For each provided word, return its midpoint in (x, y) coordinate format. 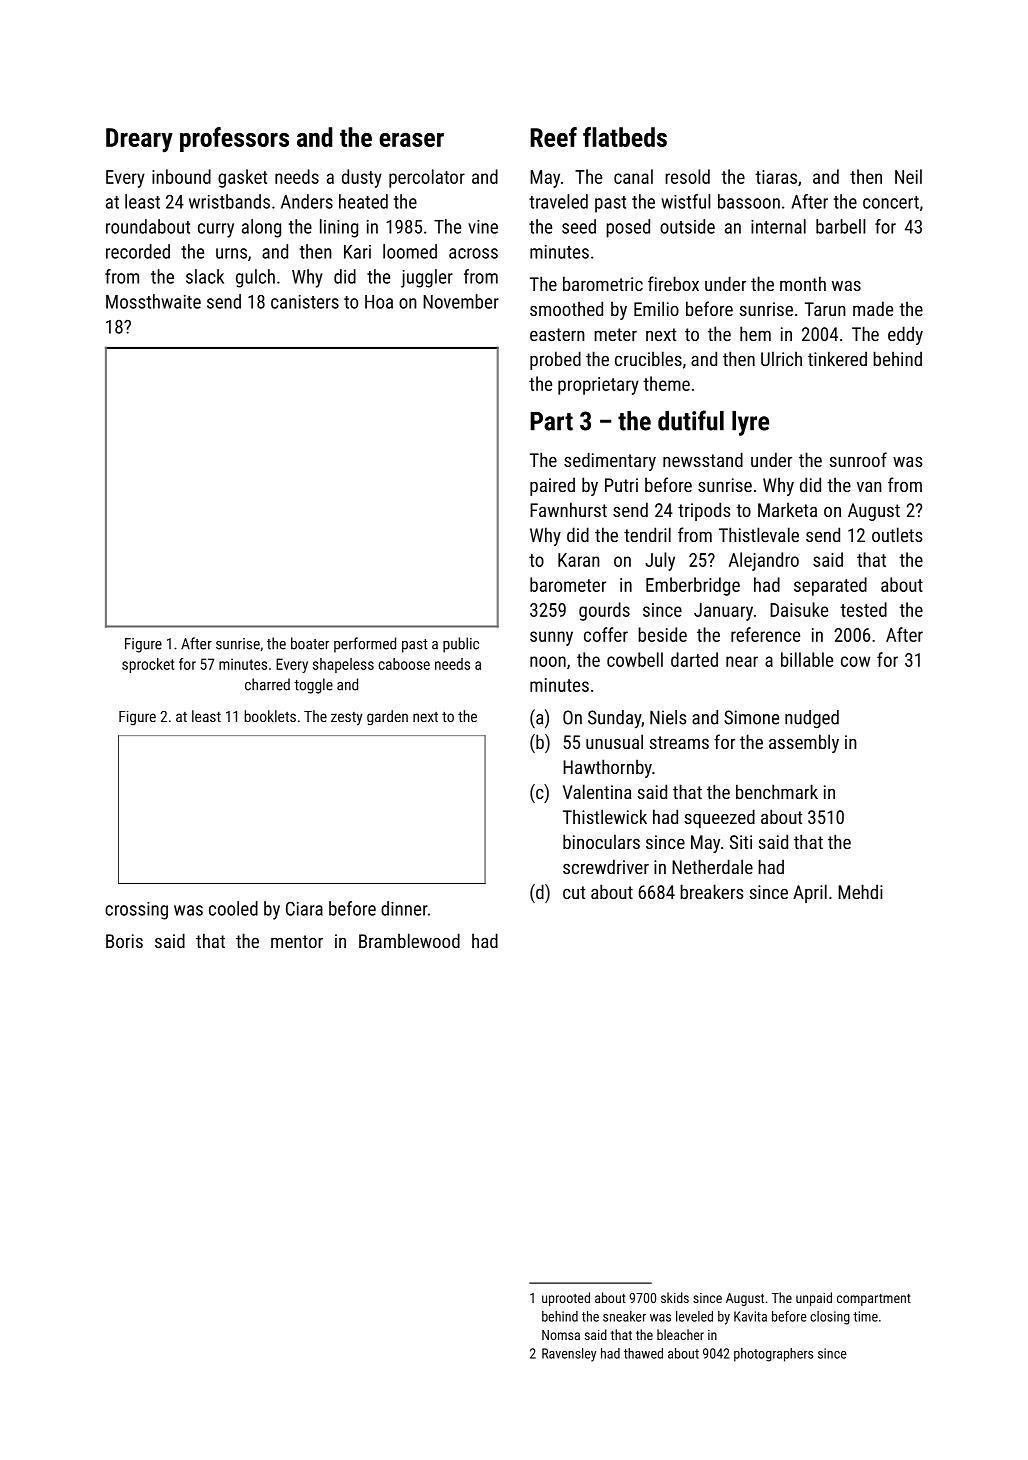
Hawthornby (607, 768)
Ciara (304, 909)
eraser (411, 140)
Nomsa (561, 1335)
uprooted (566, 1299)
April (810, 893)
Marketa (787, 509)
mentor (297, 941)
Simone (751, 717)
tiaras (776, 177)
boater (310, 643)
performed (365, 645)
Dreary (139, 140)
